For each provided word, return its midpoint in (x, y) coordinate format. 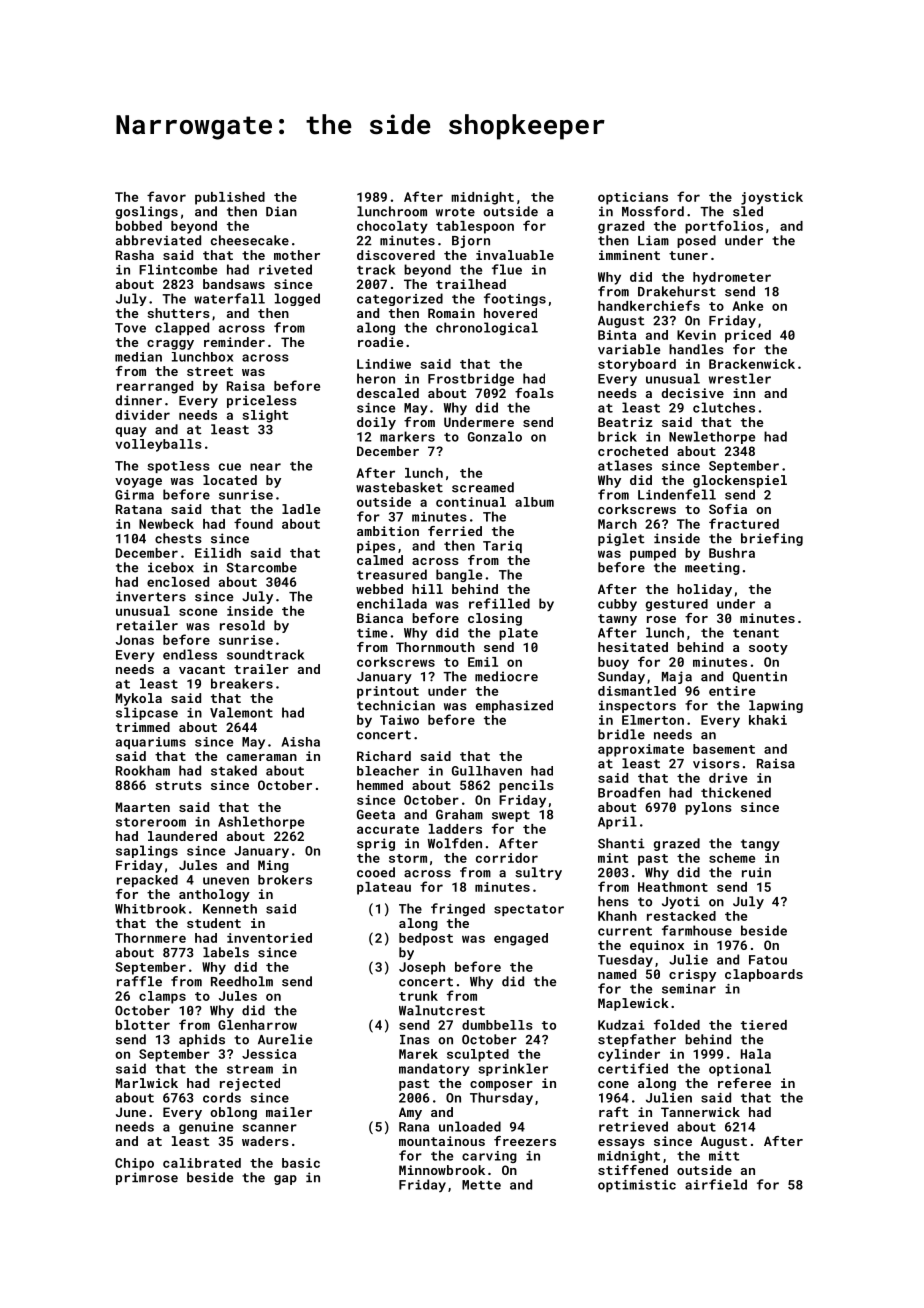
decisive (692, 393)
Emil (483, 662)
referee (744, 1083)
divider (142, 415)
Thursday (501, 1098)
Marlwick (147, 1083)
